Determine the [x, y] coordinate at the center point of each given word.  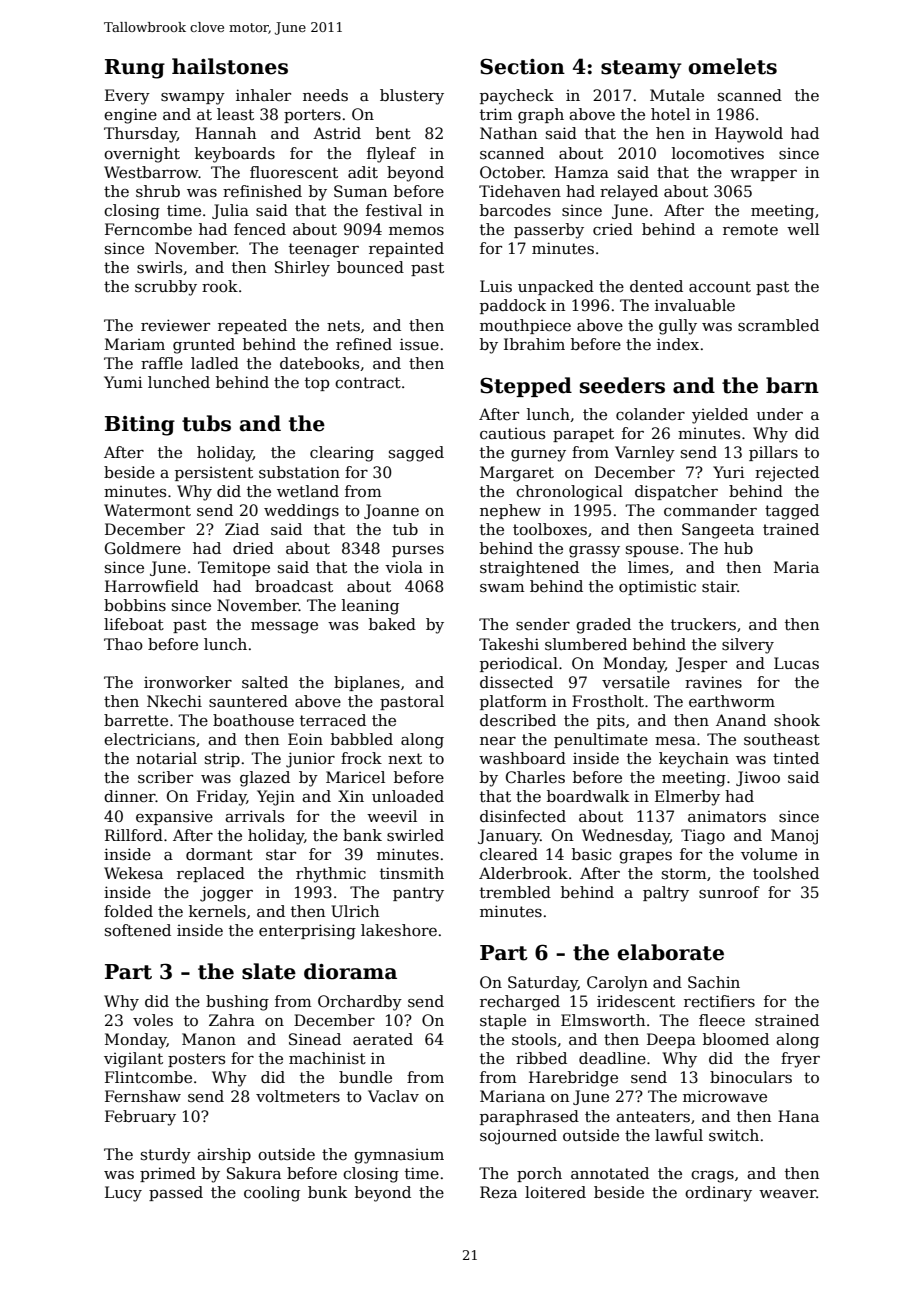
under [780, 414]
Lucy [123, 1194]
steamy [641, 69]
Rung [135, 69]
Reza [498, 1192]
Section [522, 66]
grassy [594, 552]
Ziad [242, 529]
